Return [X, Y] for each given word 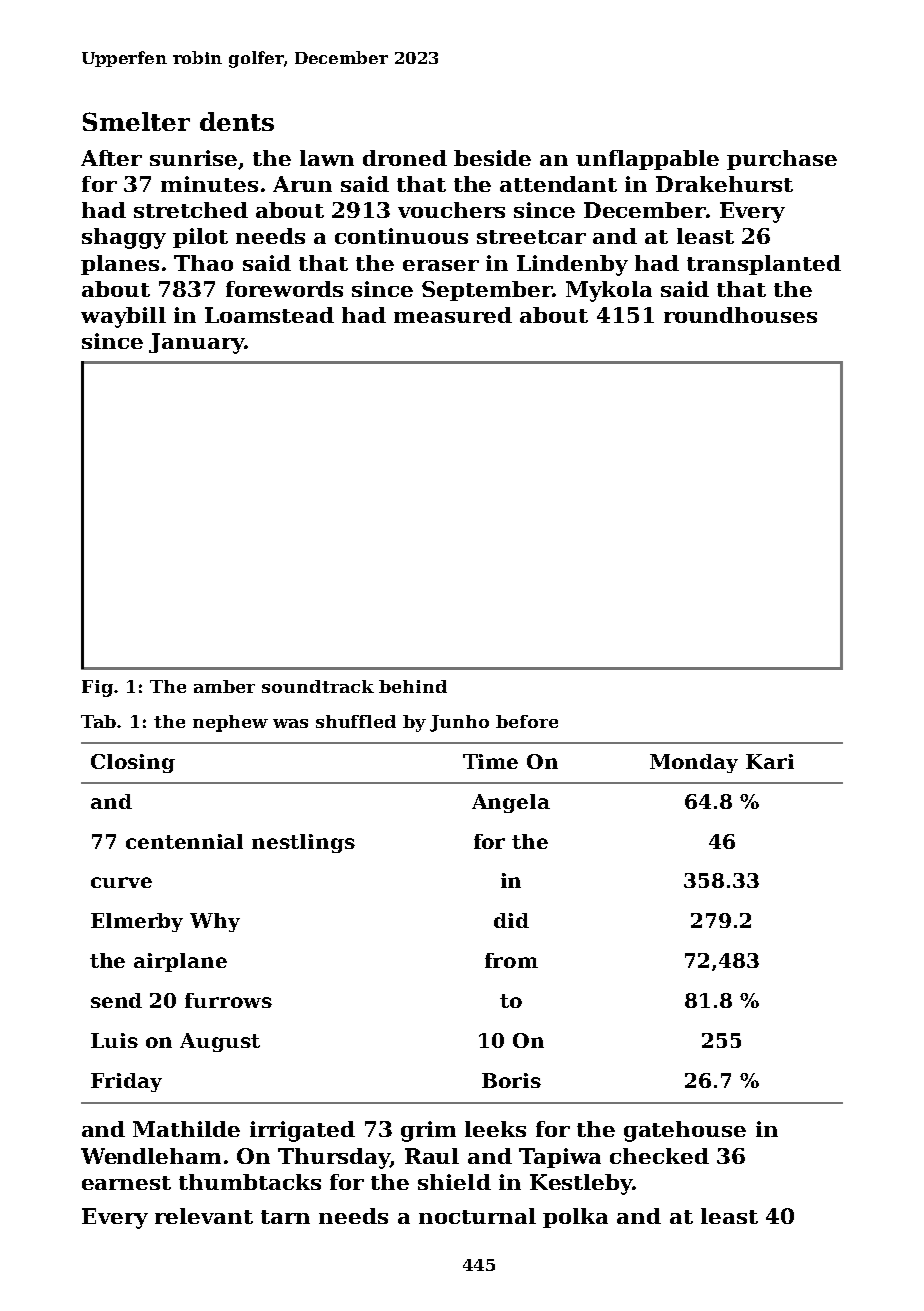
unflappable [647, 160]
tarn [285, 1217]
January [196, 343]
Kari [770, 761]
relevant [204, 1216]
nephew [230, 723]
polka [575, 1218]
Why [215, 922]
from [511, 960]
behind [413, 686]
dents [237, 121]
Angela [511, 803]
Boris [511, 1080]
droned [405, 158]
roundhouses [740, 315]
